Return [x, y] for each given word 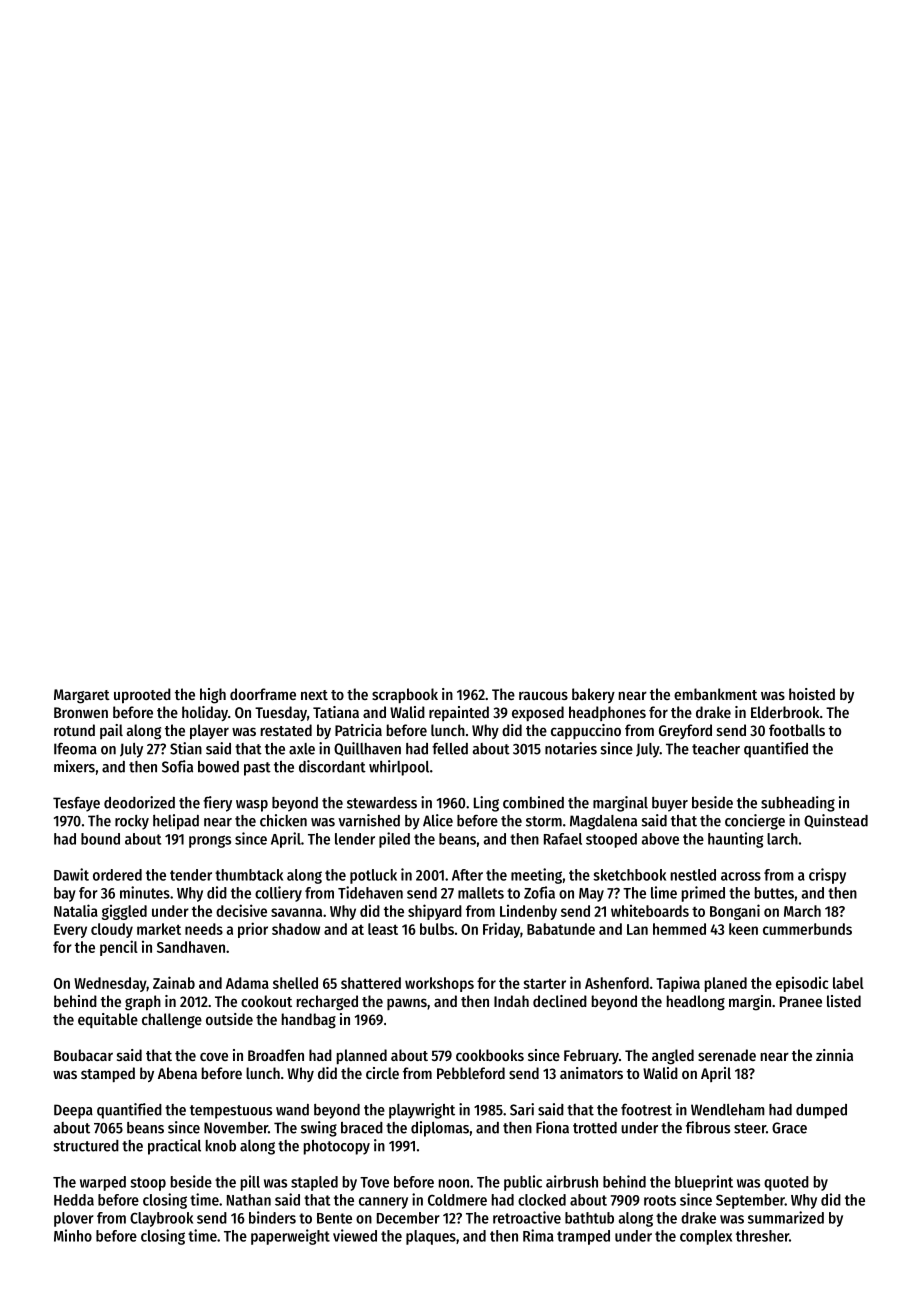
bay [65, 894]
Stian [186, 748]
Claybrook [161, 1219]
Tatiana [336, 712]
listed [844, 1001]
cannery [383, 1203]
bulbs [437, 929]
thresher [762, 1236]
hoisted [812, 694]
